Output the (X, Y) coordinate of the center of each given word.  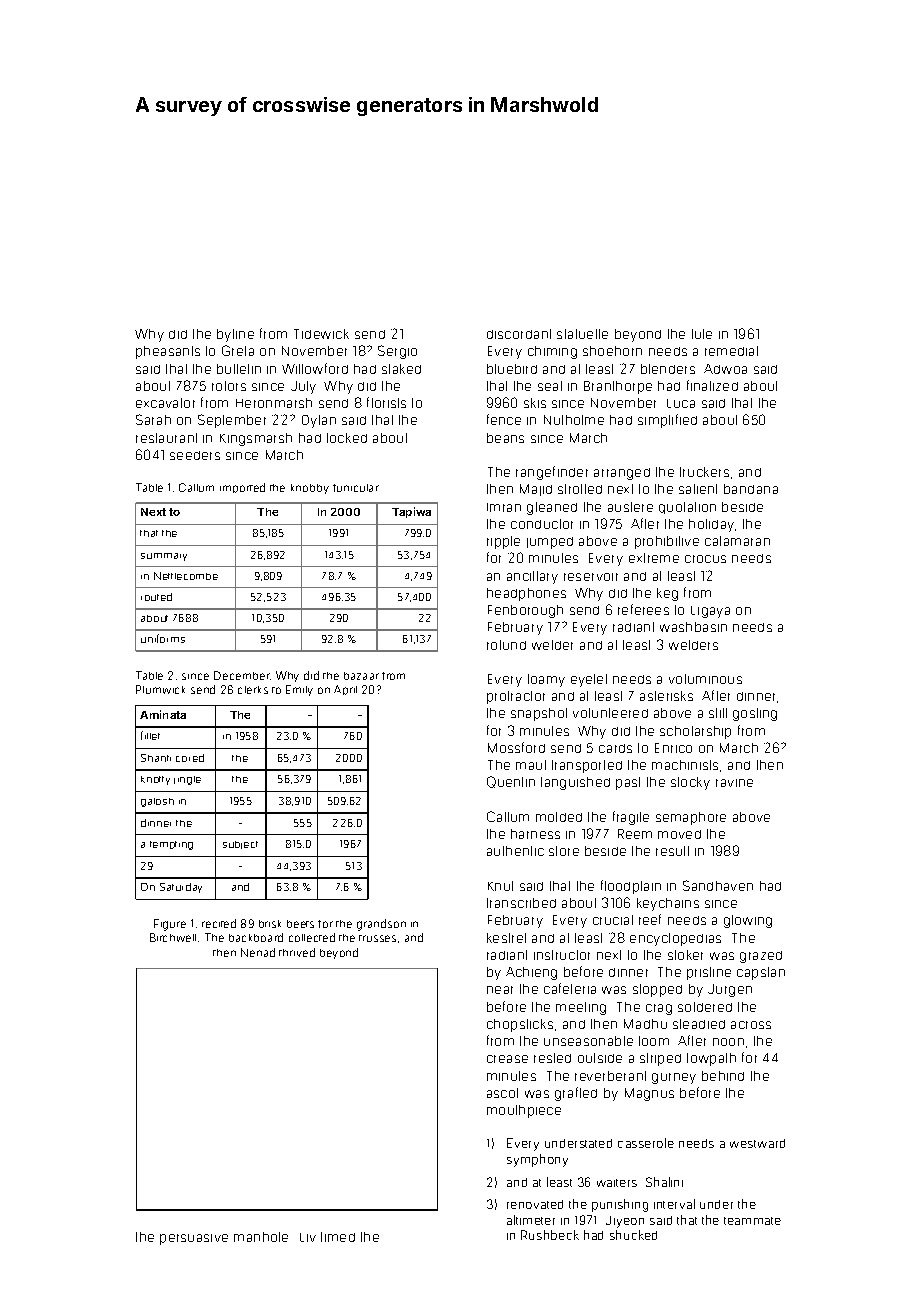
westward (757, 1143)
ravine (734, 783)
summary (164, 557)
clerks (253, 690)
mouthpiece (524, 1111)
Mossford (516, 747)
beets (300, 924)
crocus (705, 559)
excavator (165, 403)
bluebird (512, 369)
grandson (381, 925)
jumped (550, 543)
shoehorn (612, 351)
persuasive (194, 1239)
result (672, 851)
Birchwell (173, 937)
